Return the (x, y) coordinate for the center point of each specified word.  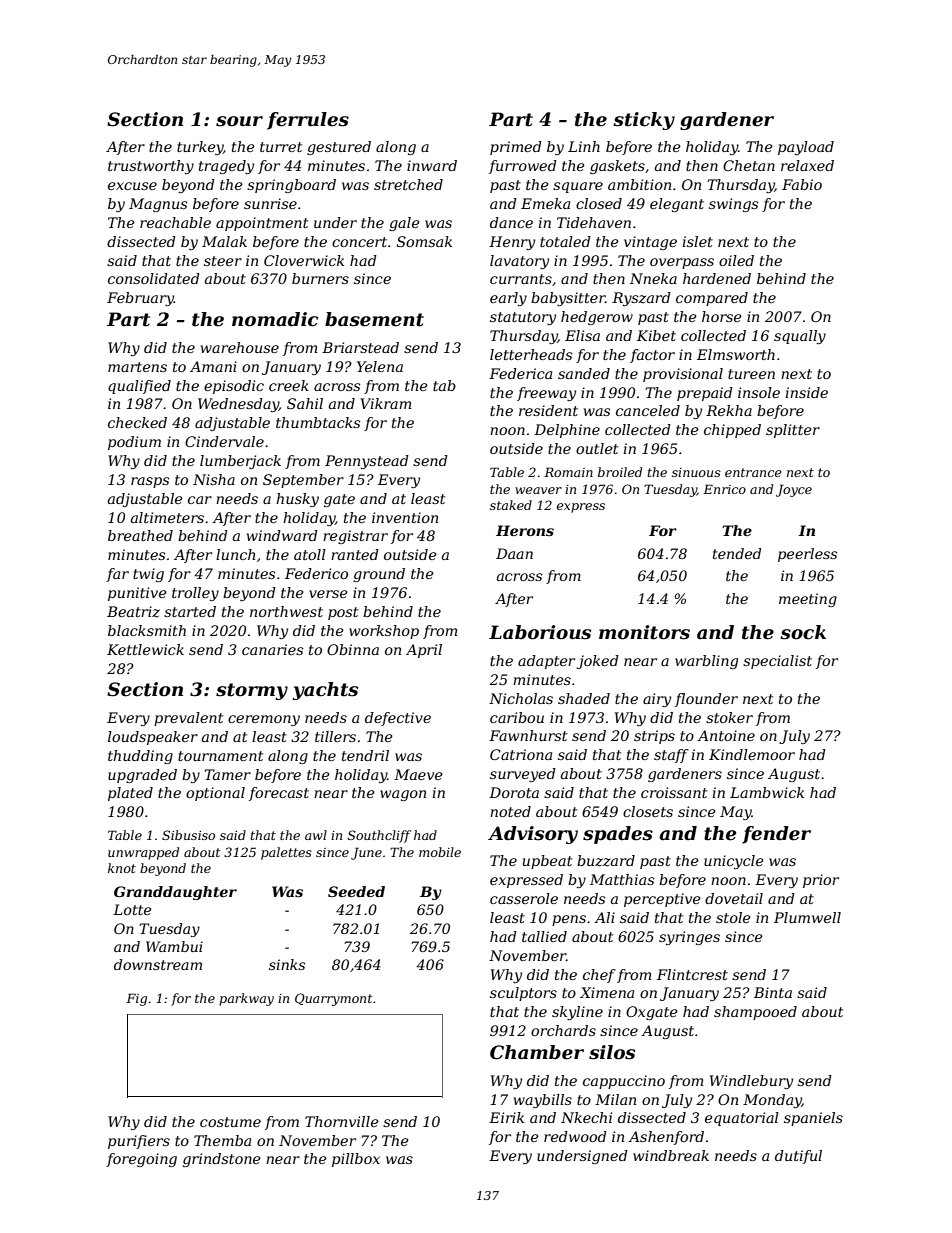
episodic (234, 387)
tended (737, 553)
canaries (272, 649)
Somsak (424, 241)
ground (379, 575)
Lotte (132, 909)
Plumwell (807, 917)
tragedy (226, 167)
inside (806, 392)
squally (800, 337)
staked (511, 505)
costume (230, 1122)
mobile (440, 852)
